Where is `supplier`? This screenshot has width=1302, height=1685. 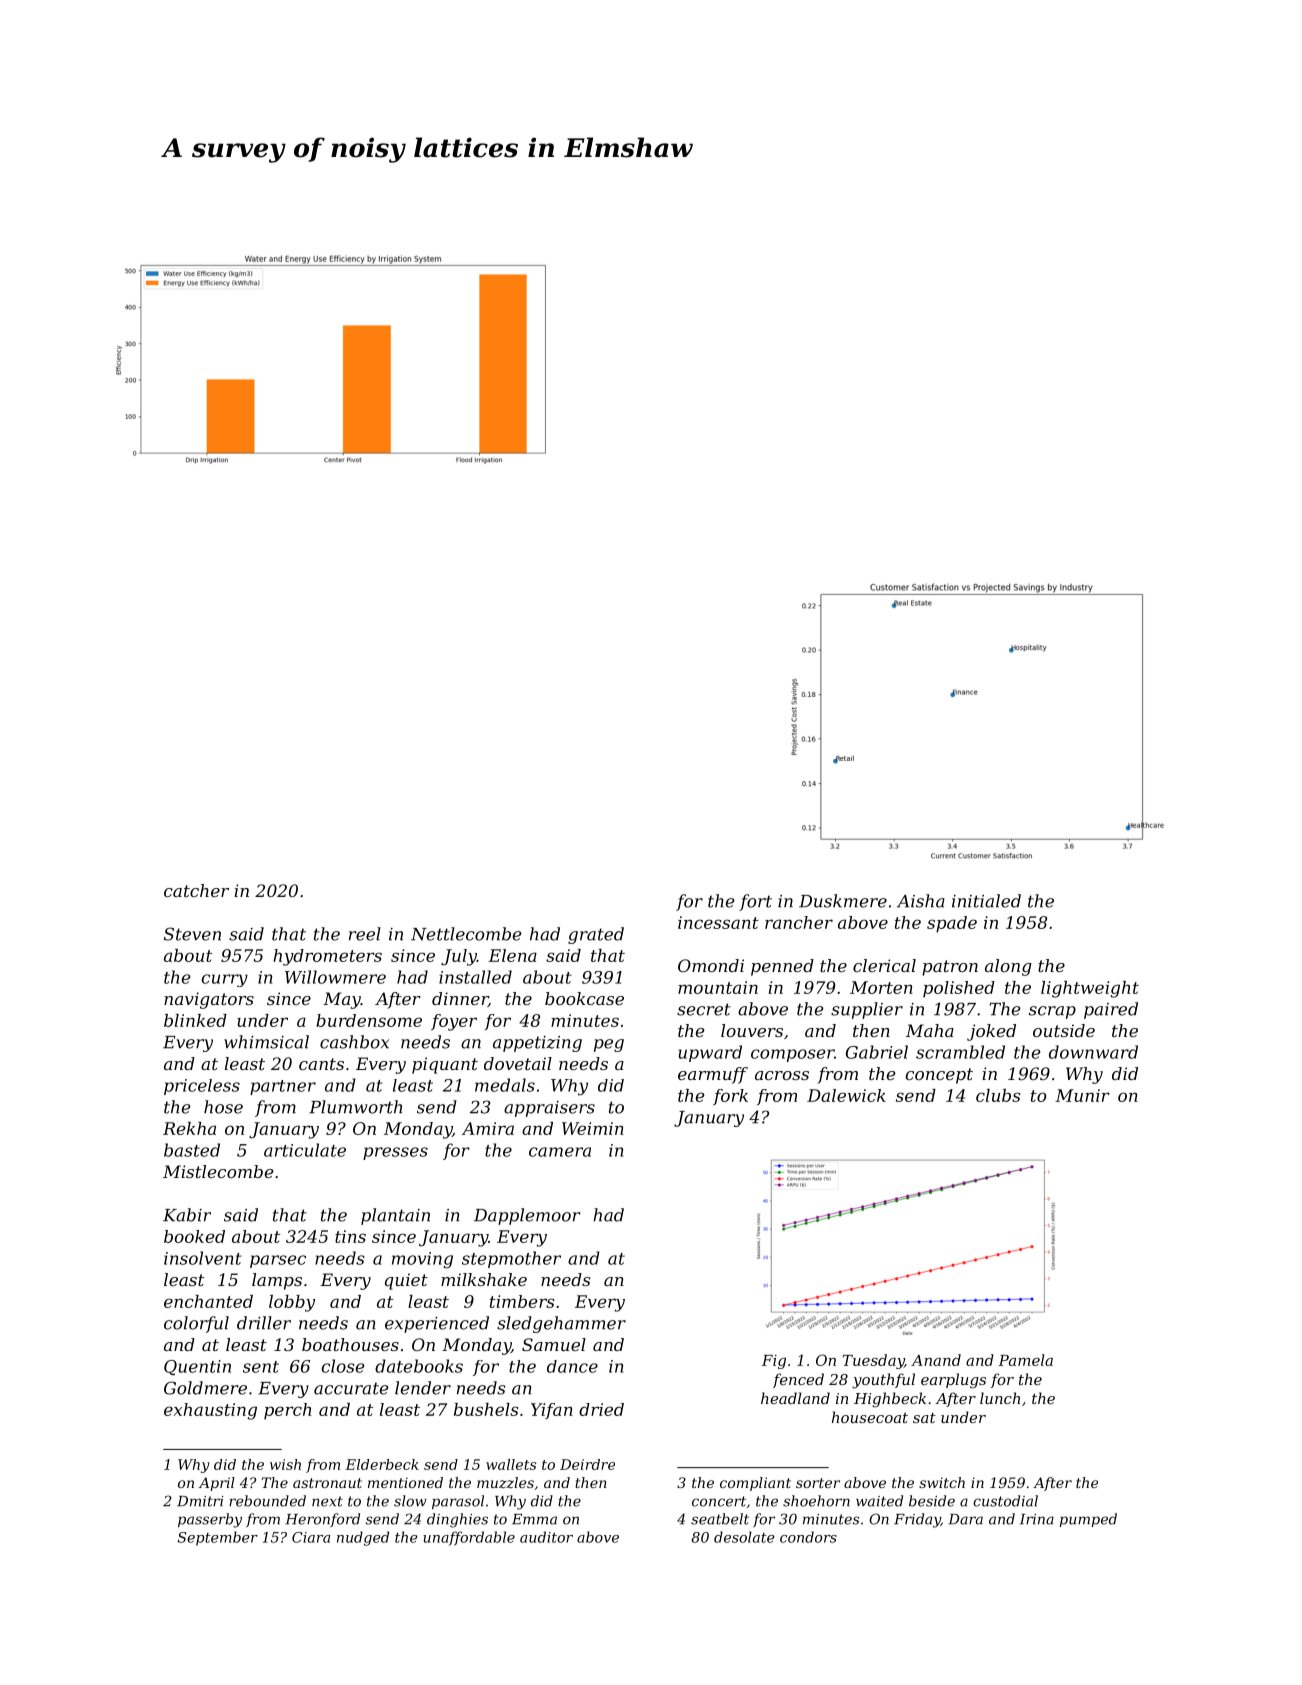
supplier is located at coordinates (867, 1010).
